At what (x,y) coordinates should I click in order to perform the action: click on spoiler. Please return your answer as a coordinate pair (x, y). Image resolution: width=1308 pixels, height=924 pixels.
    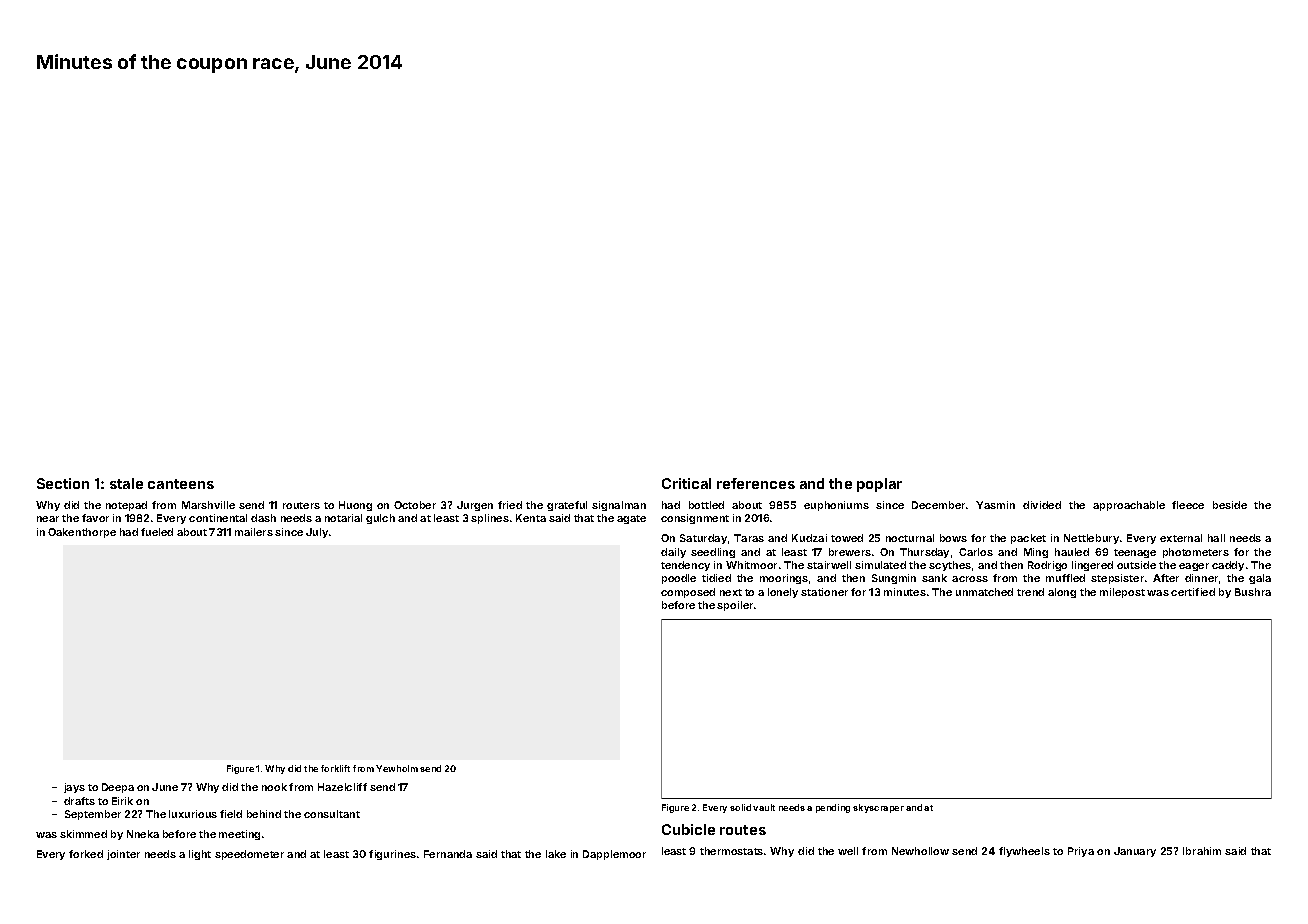
    Looking at the image, I should click on (735, 606).
